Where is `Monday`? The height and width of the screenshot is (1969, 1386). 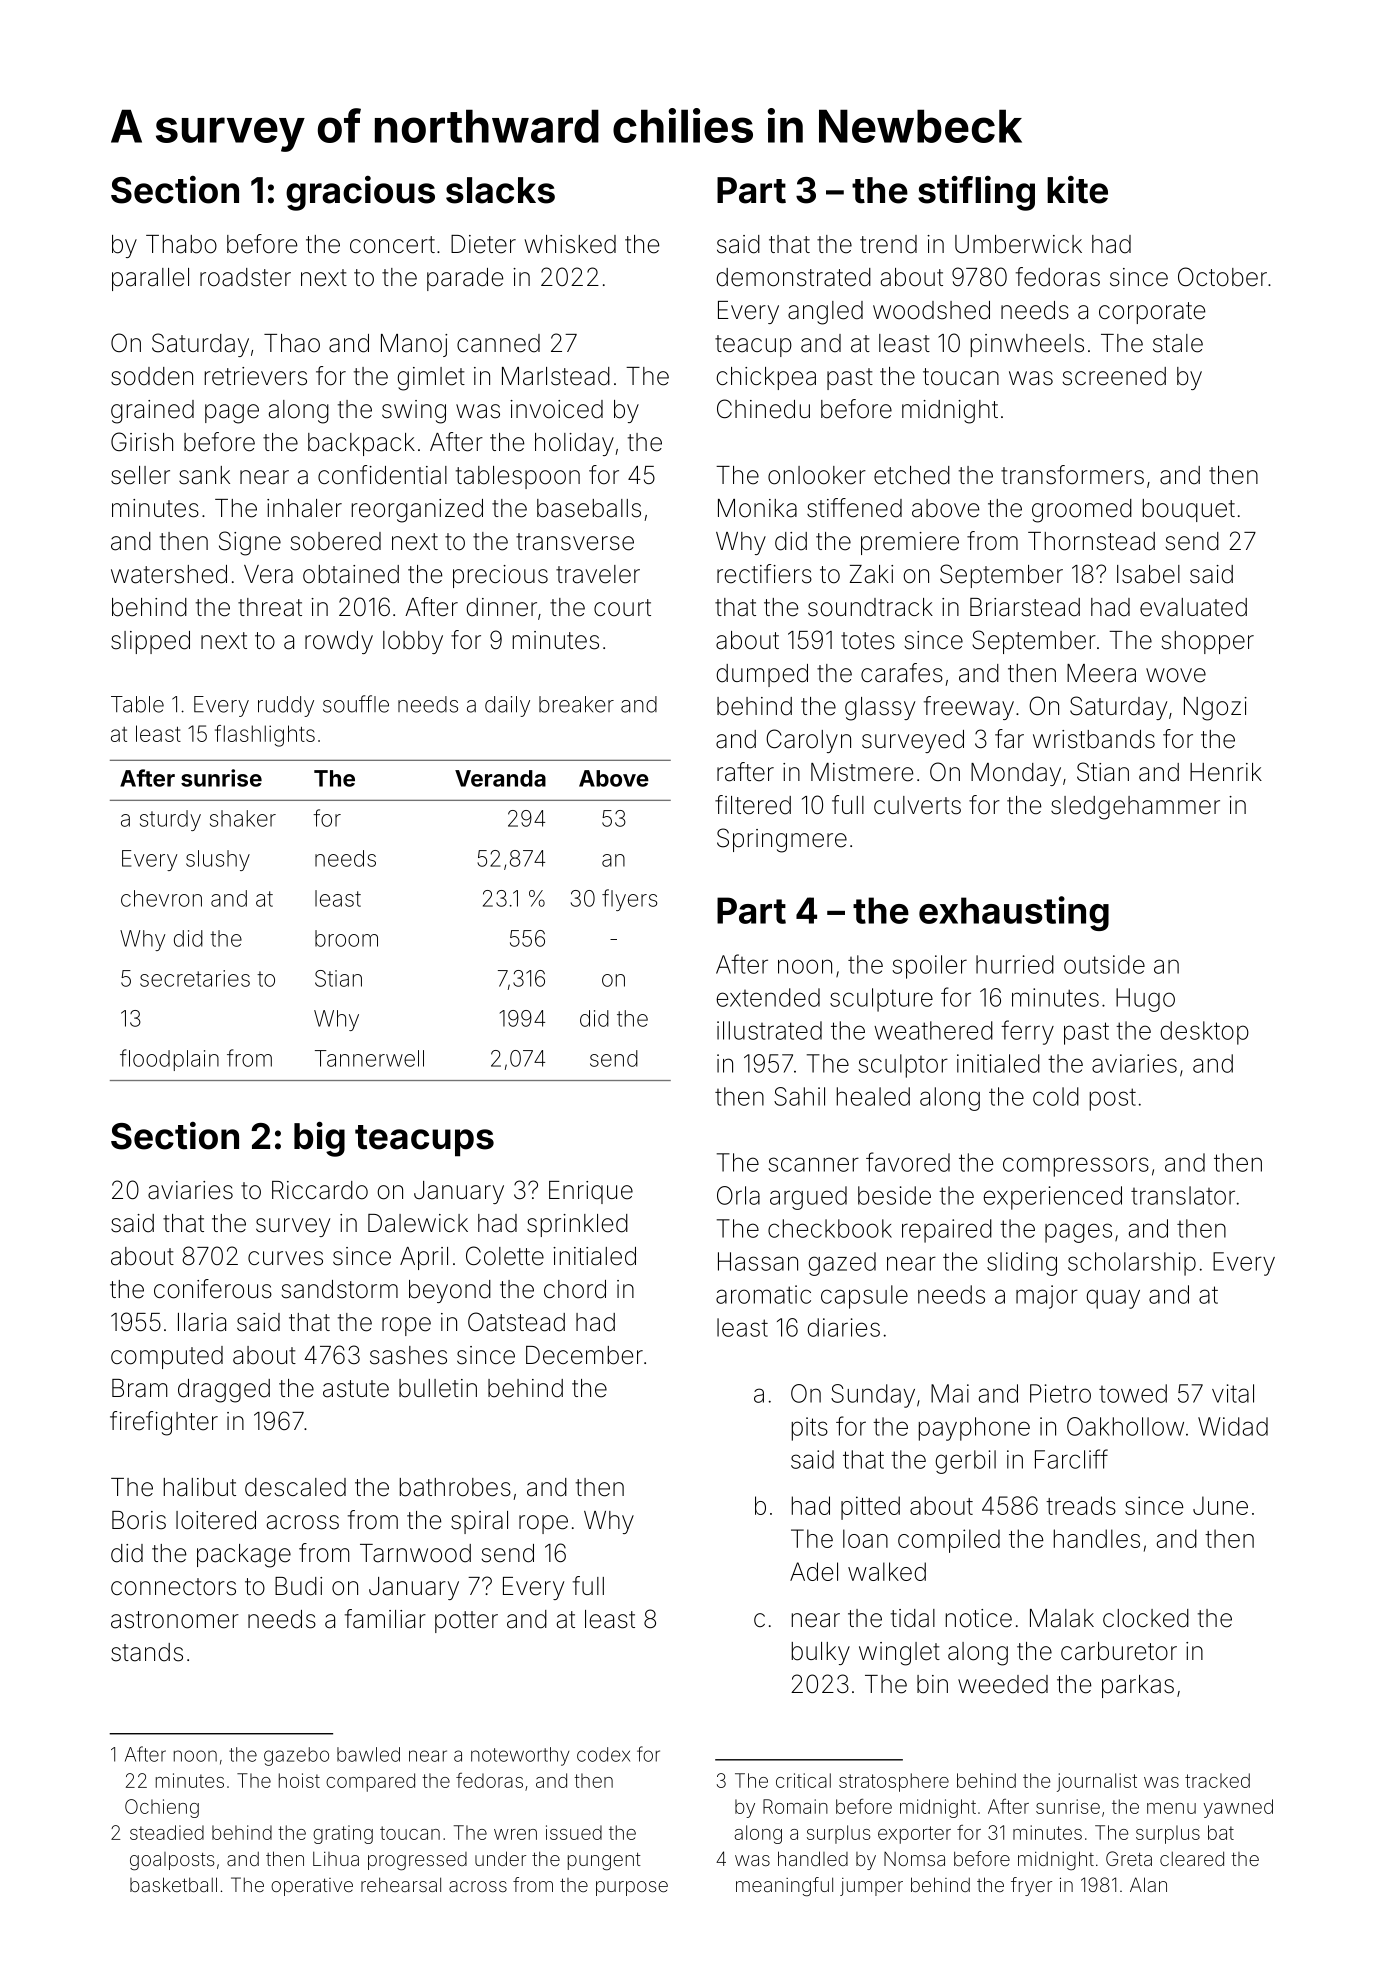 Monday is located at coordinates (1016, 774).
